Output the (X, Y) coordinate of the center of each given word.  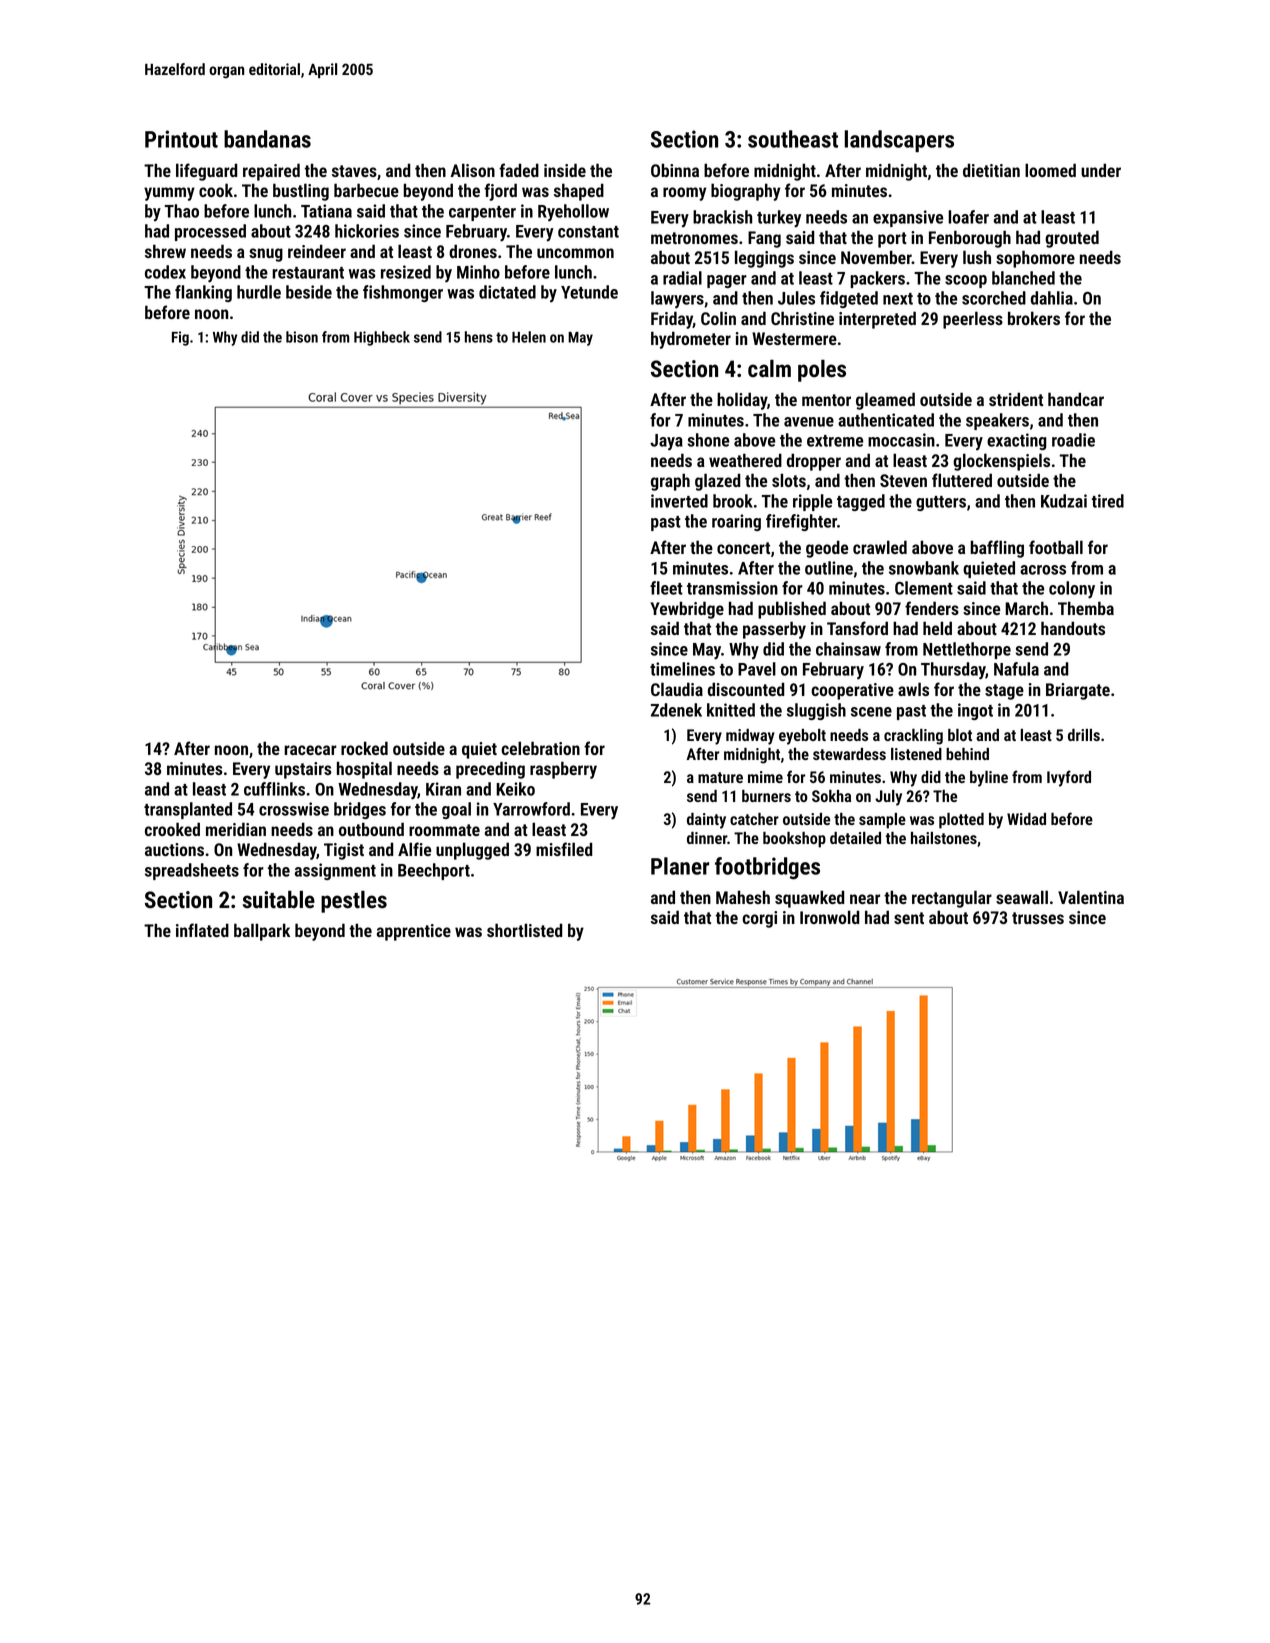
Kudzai (1064, 501)
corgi (759, 919)
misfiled (564, 849)
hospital (364, 770)
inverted (679, 501)
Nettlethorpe (967, 650)
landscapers (899, 141)
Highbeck (382, 338)
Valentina (1091, 897)
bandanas (267, 139)
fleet (666, 588)
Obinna (675, 170)
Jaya (666, 442)
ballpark (262, 932)
